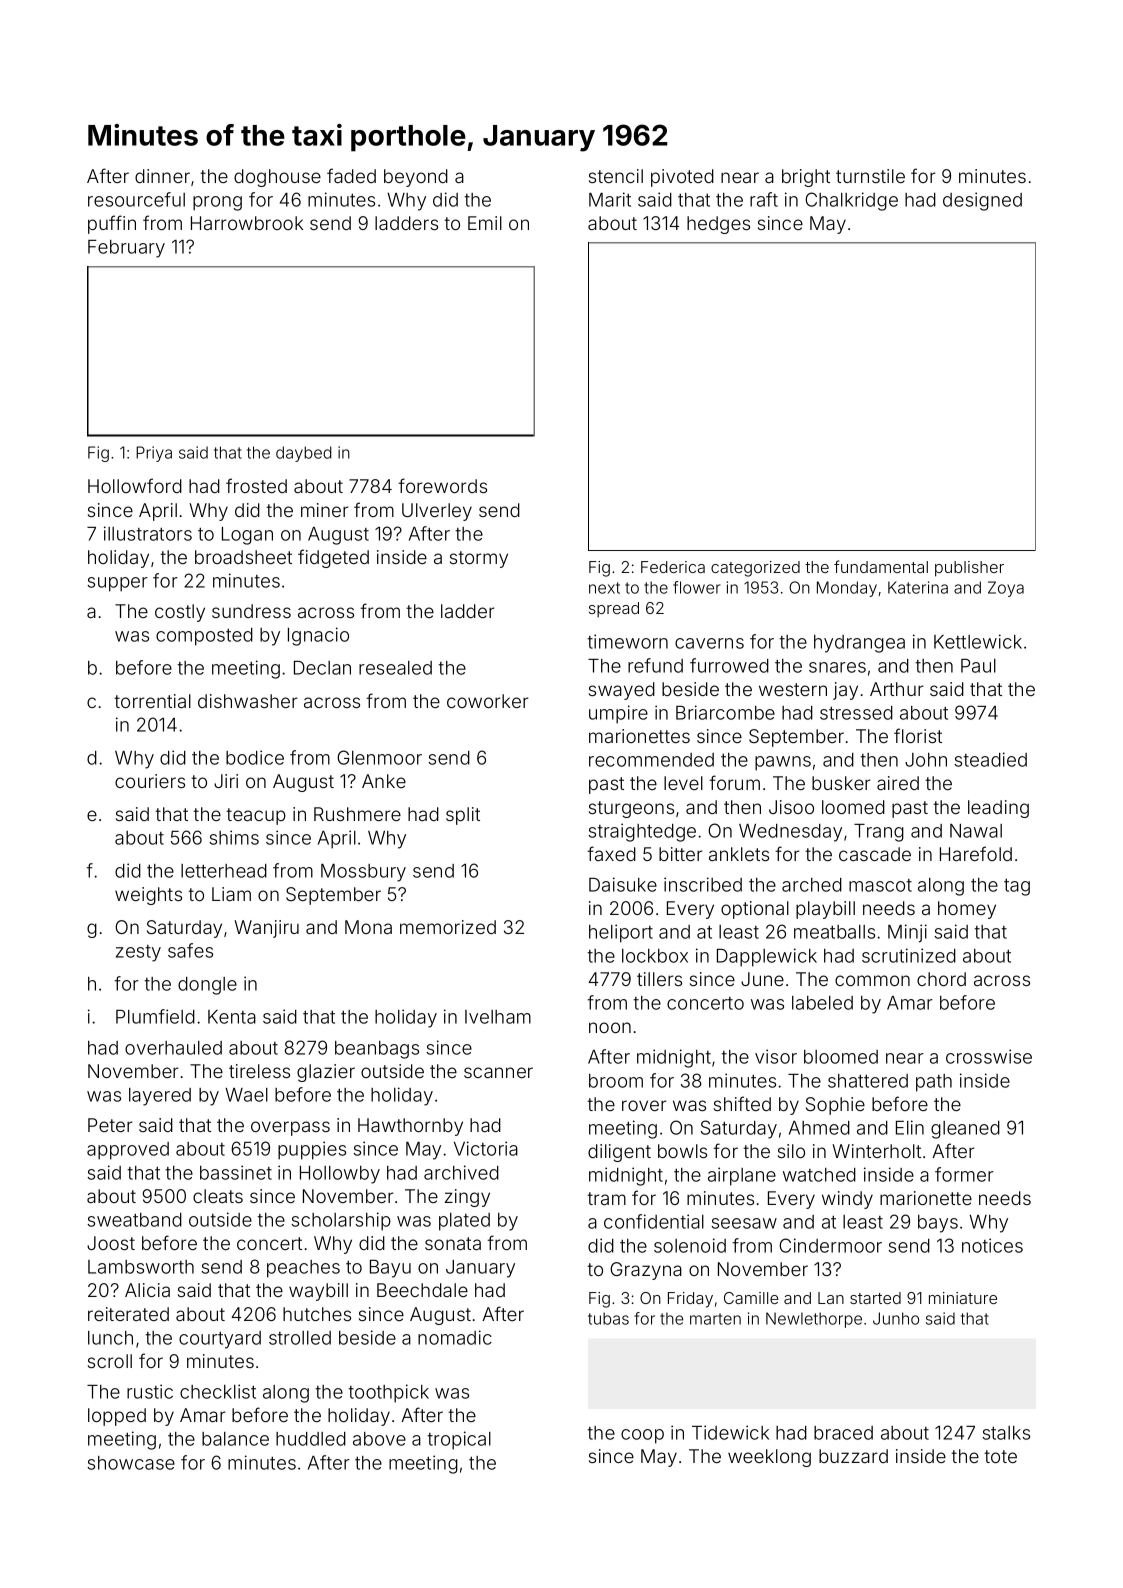 This screenshot has height=1588, width=1123. What do you see at coordinates (379, 757) in the screenshot?
I see `Glenmoor` at bounding box center [379, 757].
